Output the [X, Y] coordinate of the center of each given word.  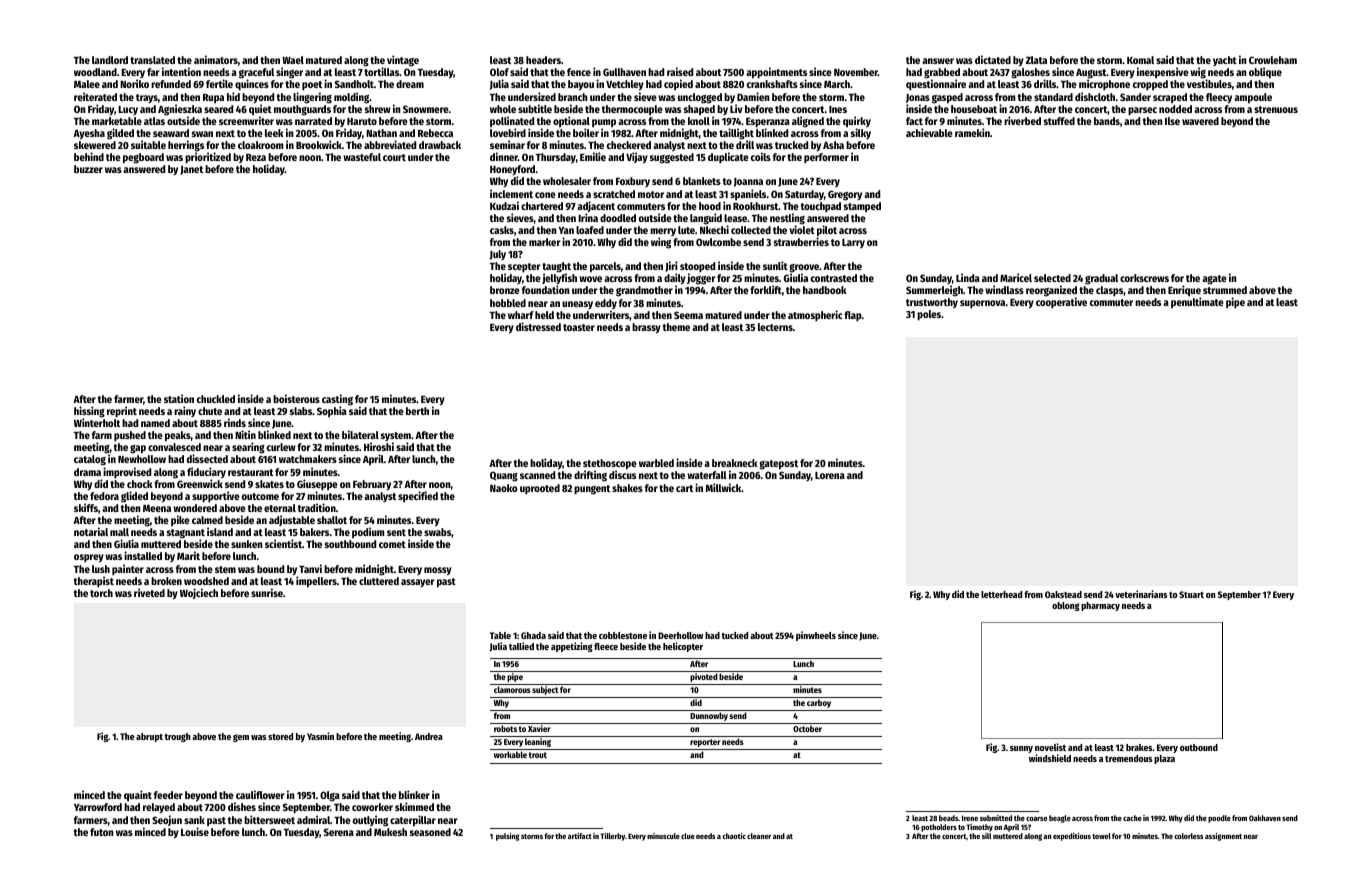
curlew [281, 447]
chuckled [216, 399]
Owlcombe [718, 242]
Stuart [1191, 594]
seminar [507, 144]
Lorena [830, 475]
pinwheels [816, 636]
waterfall [707, 475]
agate [1214, 280]
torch [101, 593]
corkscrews [1144, 278]
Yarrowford [98, 807]
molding [351, 98]
